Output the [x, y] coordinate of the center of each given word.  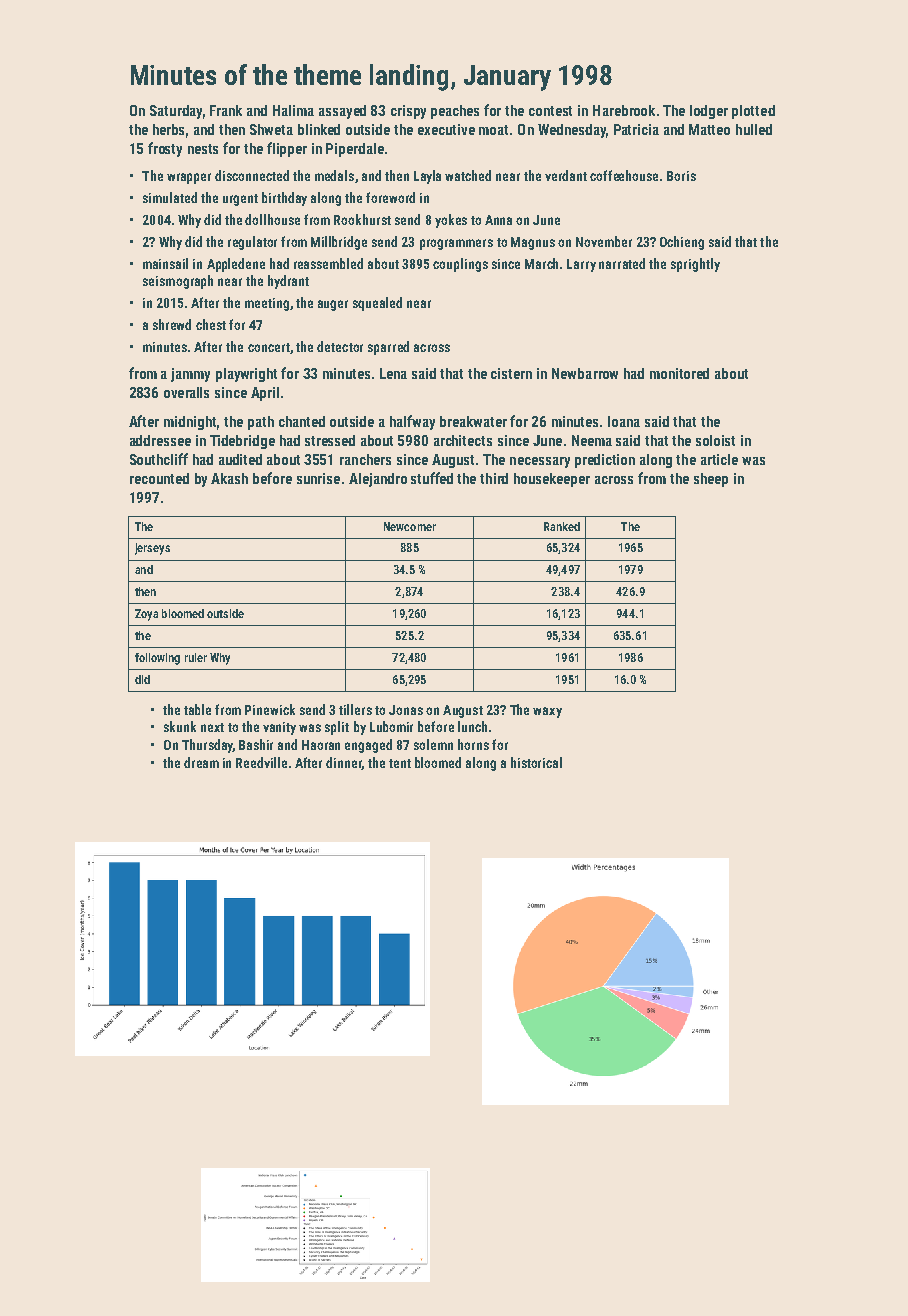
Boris [681, 176]
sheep [711, 480]
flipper [287, 149]
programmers [456, 244]
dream [201, 762]
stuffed [432, 478]
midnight [190, 423]
